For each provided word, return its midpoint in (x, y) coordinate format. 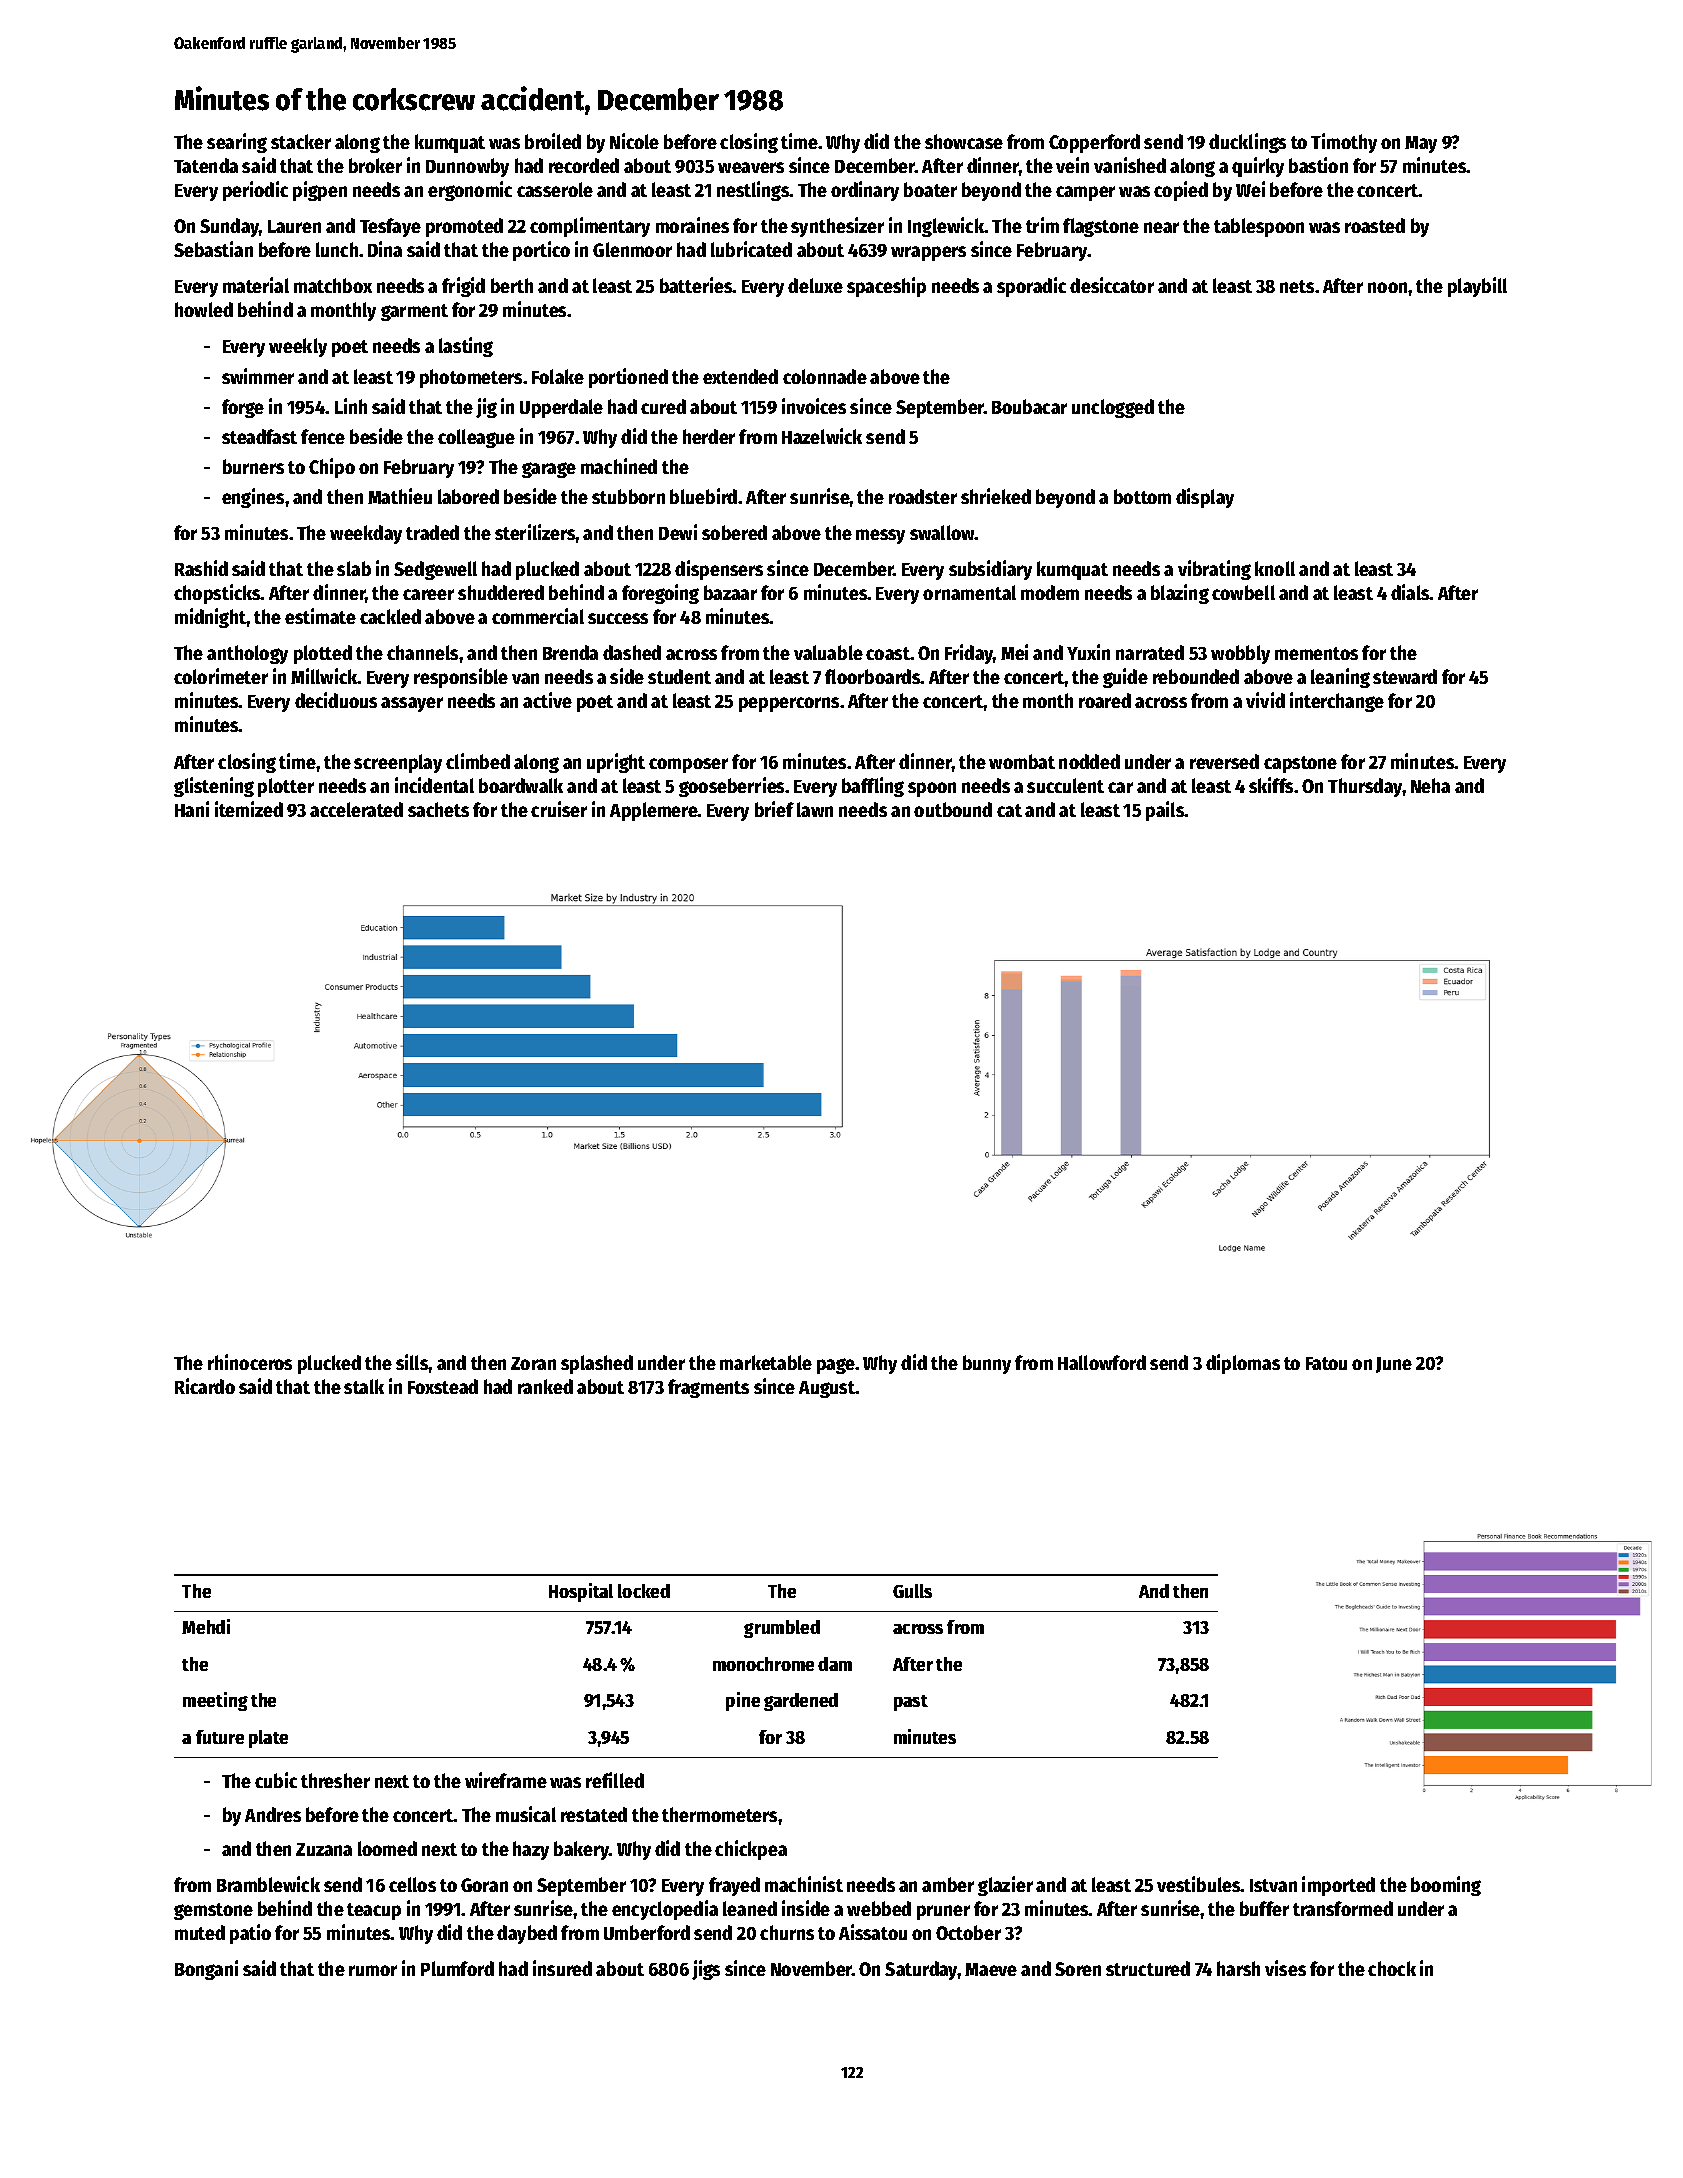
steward (1405, 676)
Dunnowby (467, 167)
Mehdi (206, 1626)
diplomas (1243, 1364)
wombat (1022, 761)
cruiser (559, 809)
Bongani (206, 1970)
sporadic (1031, 287)
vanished (1130, 165)
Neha (1430, 785)
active (547, 700)
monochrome (763, 1664)
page (836, 1366)
